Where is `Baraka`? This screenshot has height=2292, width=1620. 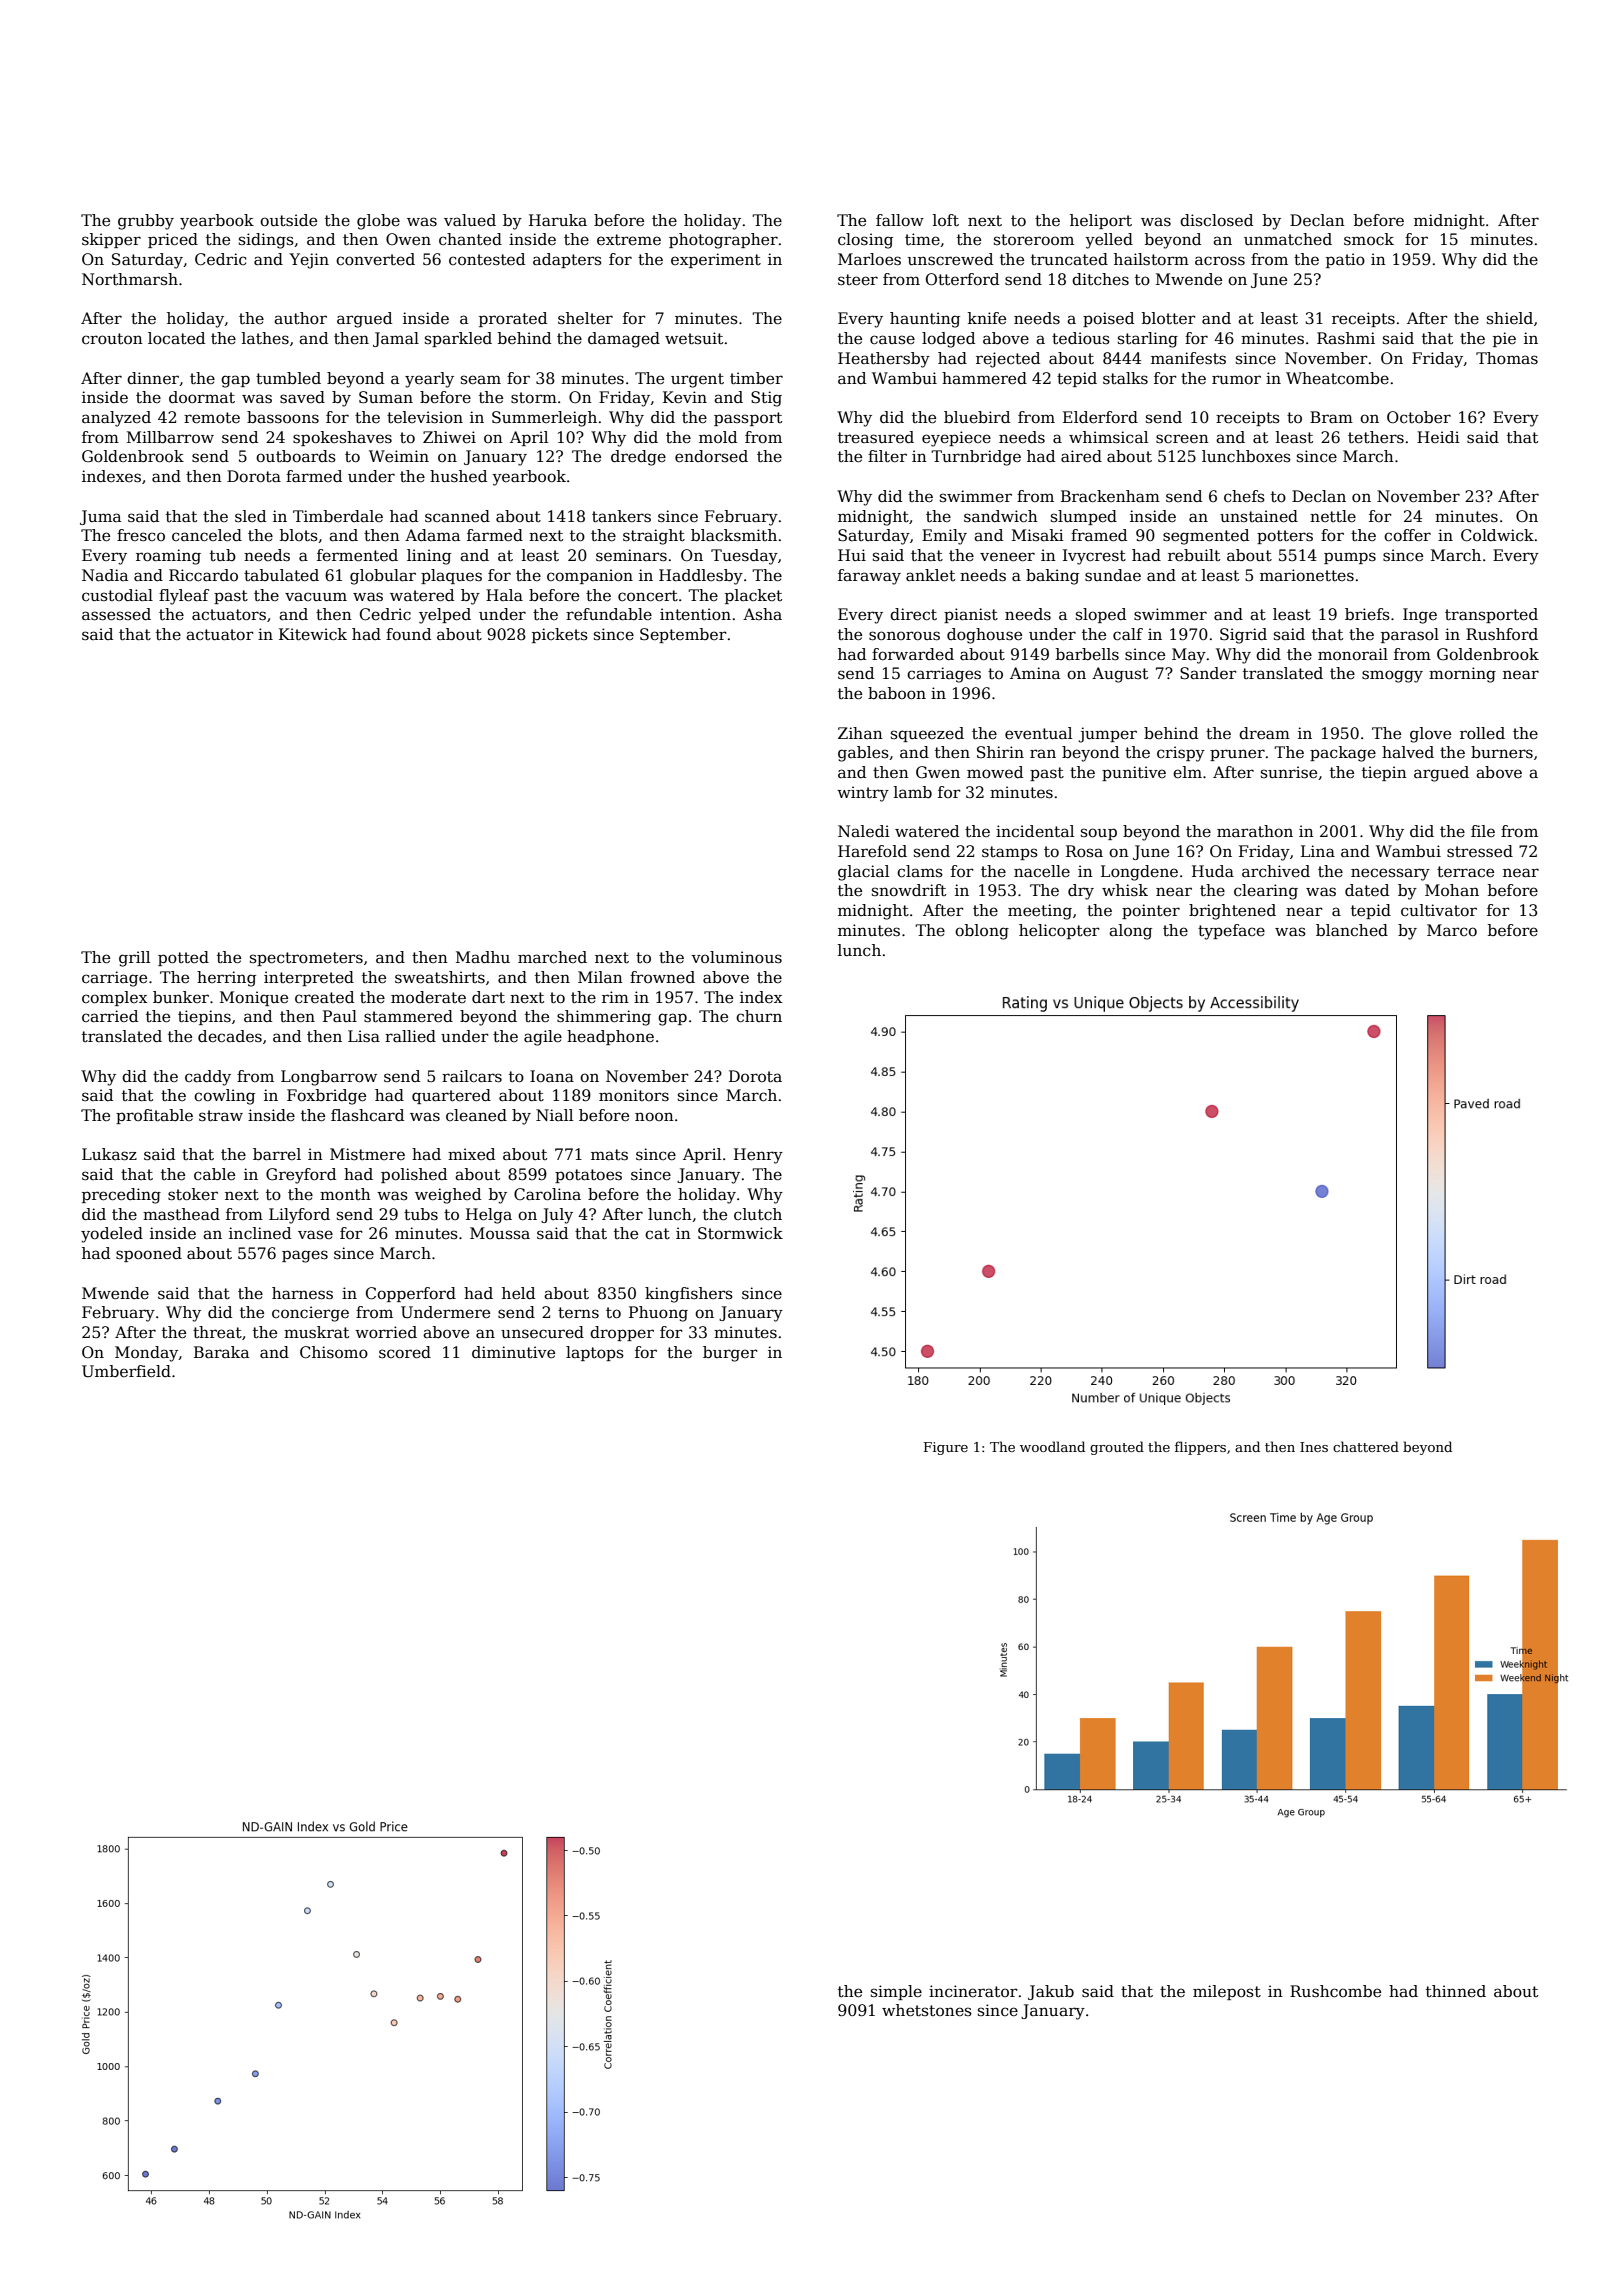 Baraka is located at coordinates (221, 1352).
